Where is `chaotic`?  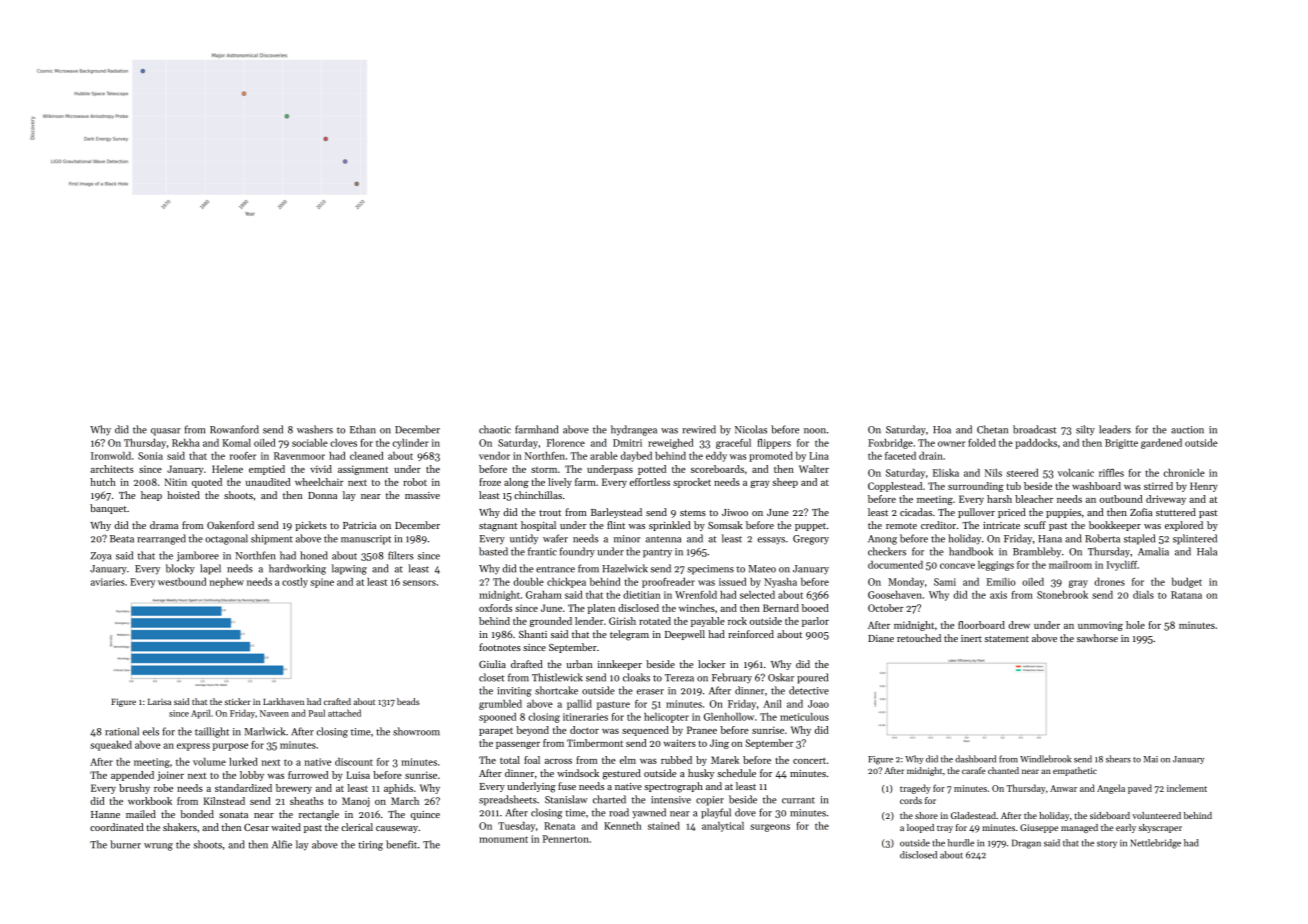 chaotic is located at coordinates (495, 429).
